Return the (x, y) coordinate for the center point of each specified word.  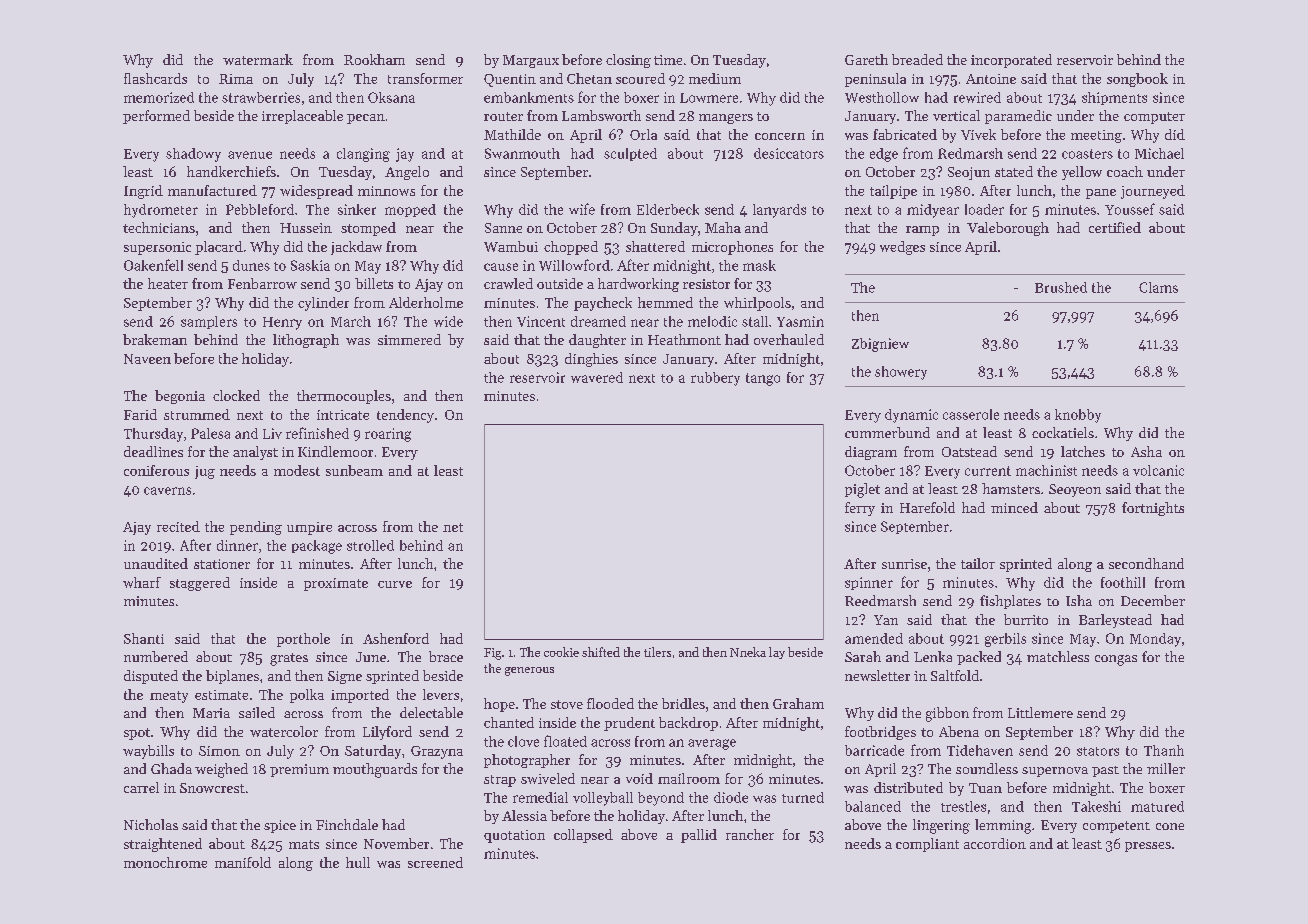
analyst (255, 453)
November (396, 843)
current (988, 471)
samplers (209, 322)
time (668, 60)
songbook (1137, 80)
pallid (699, 836)
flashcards (155, 78)
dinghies (591, 360)
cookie (561, 652)
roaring (388, 435)
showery (901, 373)
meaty (169, 697)
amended (874, 638)
